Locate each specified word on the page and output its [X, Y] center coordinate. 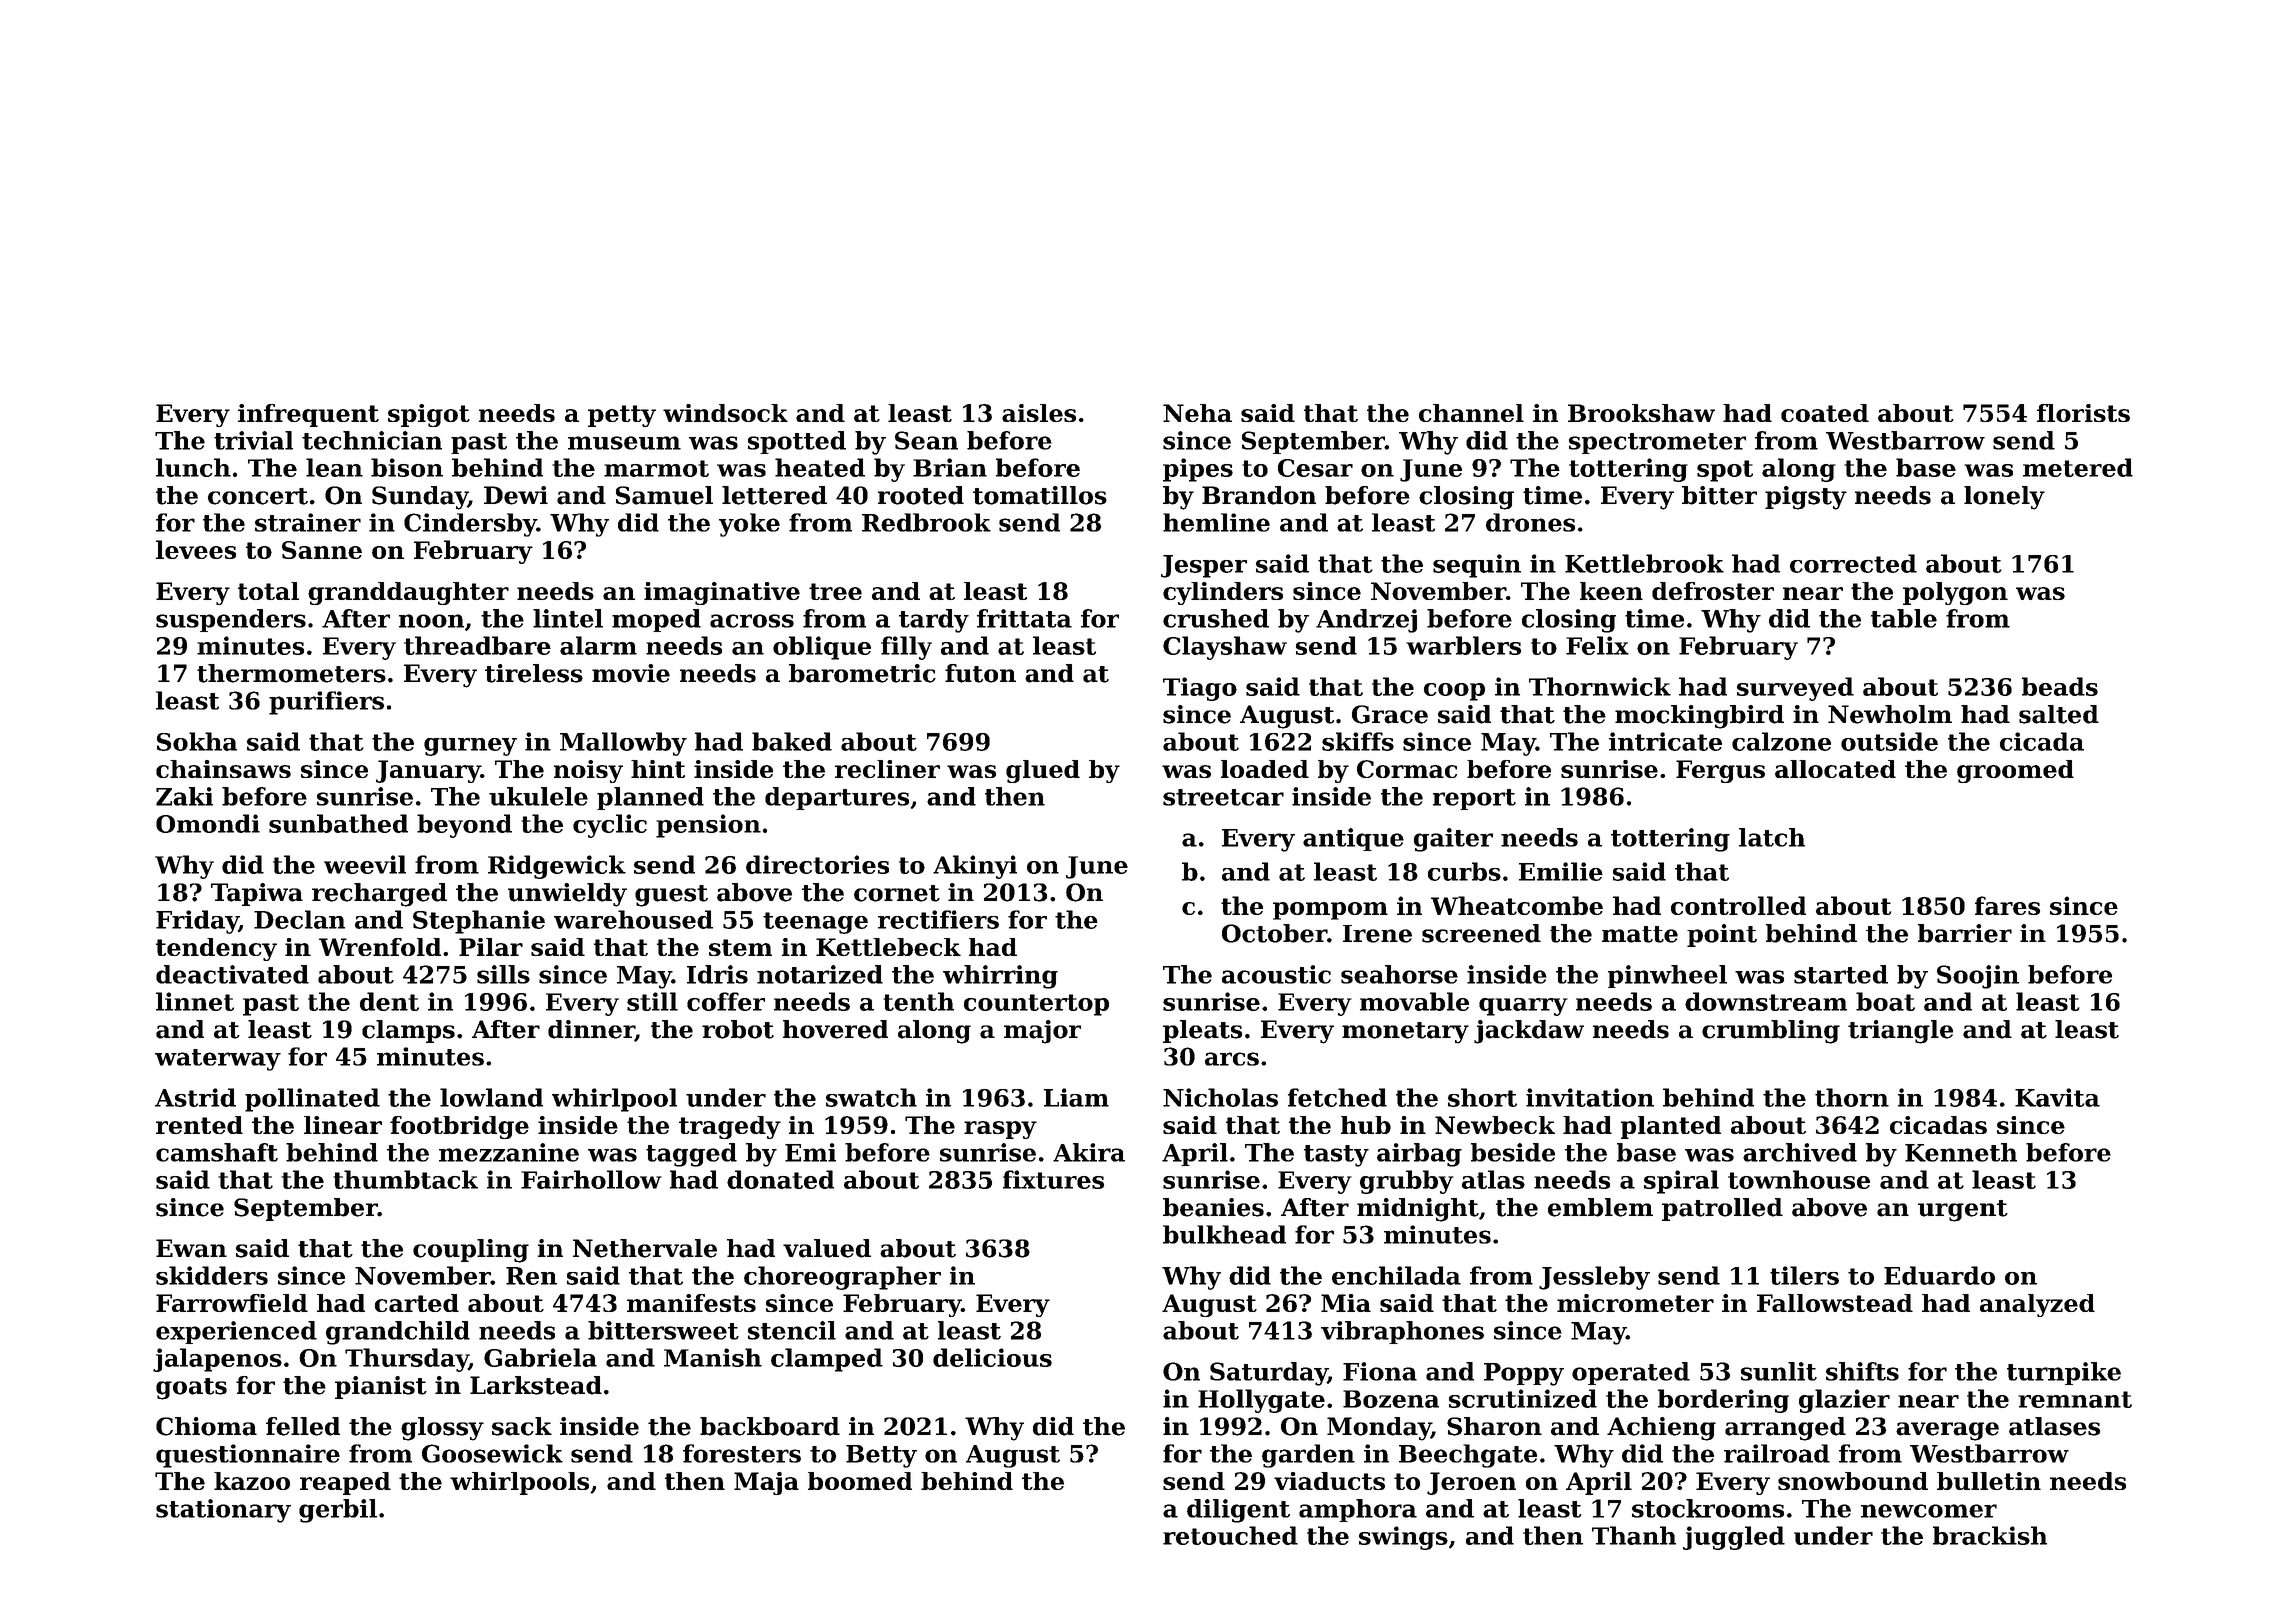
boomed [860, 1481]
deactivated [232, 974]
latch [1772, 837]
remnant [2075, 1399]
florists [2083, 413]
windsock [725, 413]
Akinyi [975, 867]
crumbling [1771, 1032]
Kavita [2057, 1097]
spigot [429, 415]
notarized [820, 974]
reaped [345, 1483]
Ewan [191, 1248]
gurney [470, 747]
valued [827, 1248]
